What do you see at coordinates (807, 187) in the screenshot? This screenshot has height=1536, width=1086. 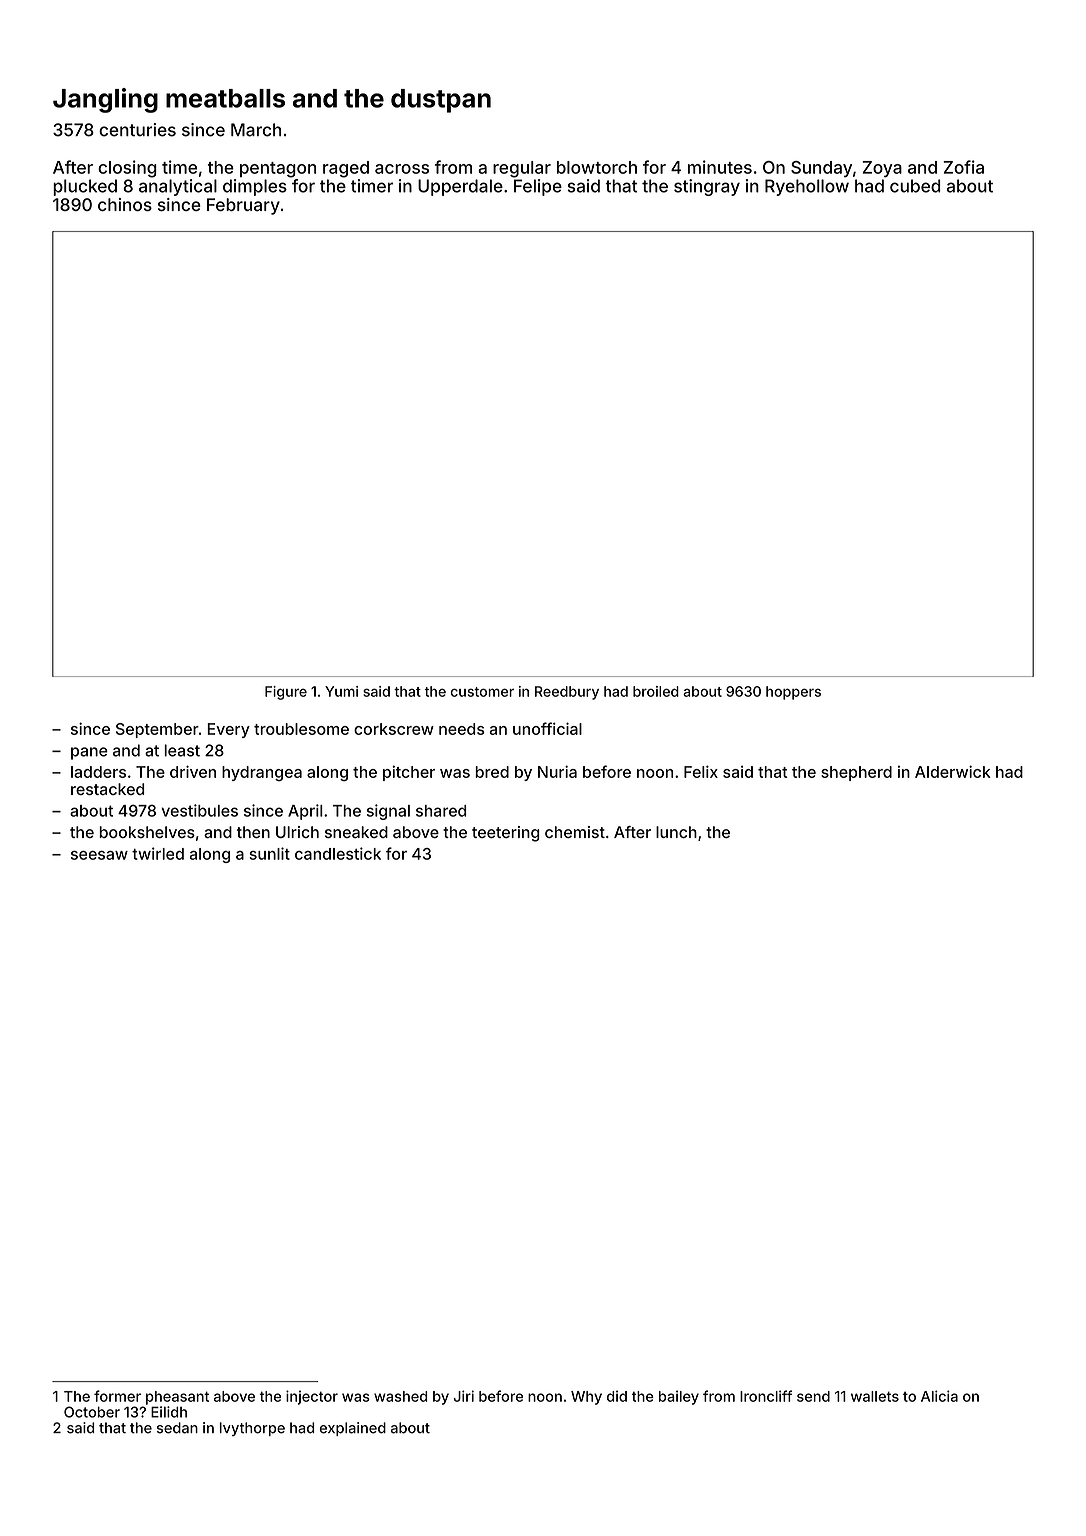 I see `Ryehollow` at bounding box center [807, 187].
